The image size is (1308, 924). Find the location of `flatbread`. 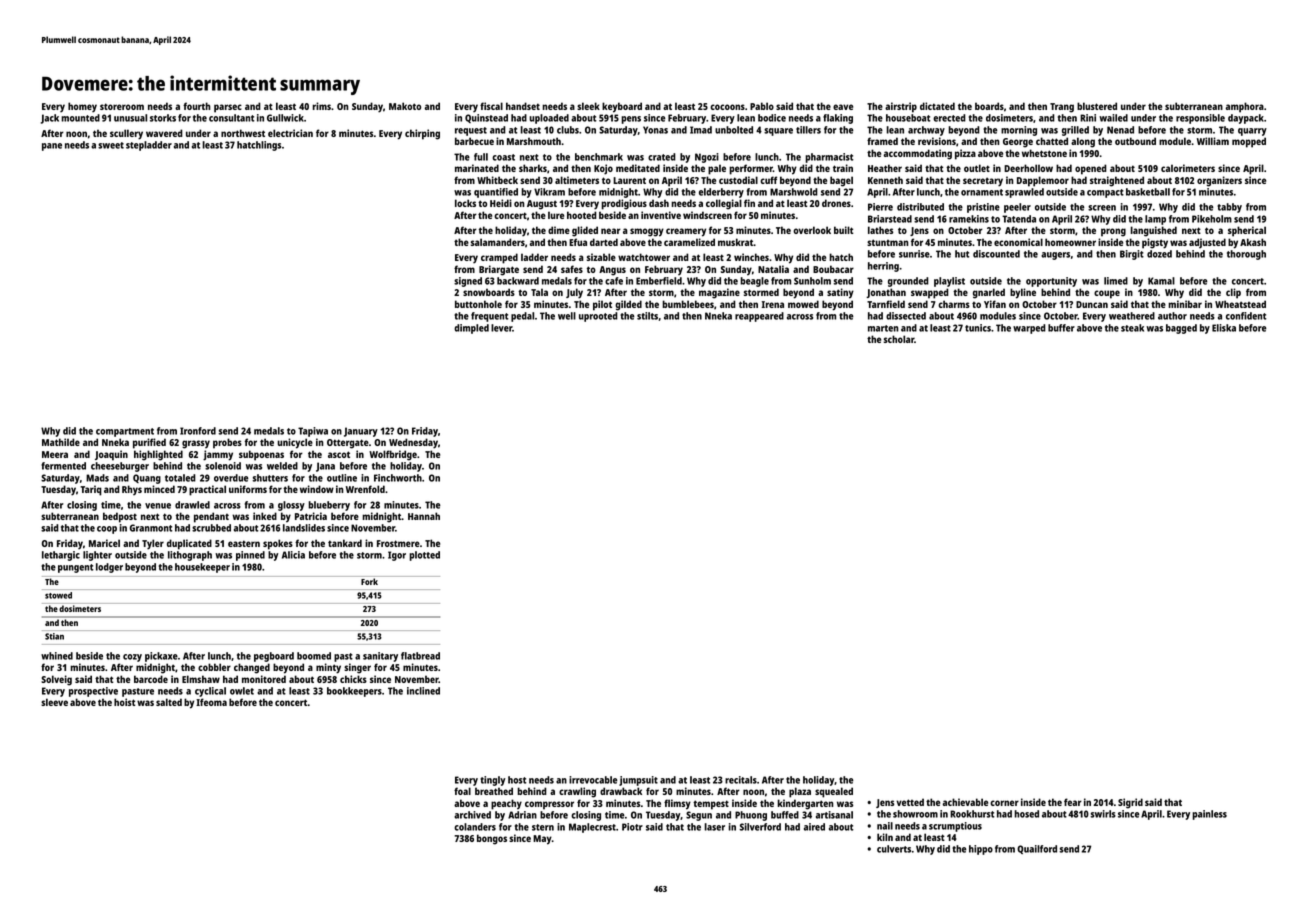

flatbread is located at coordinates (420, 656).
